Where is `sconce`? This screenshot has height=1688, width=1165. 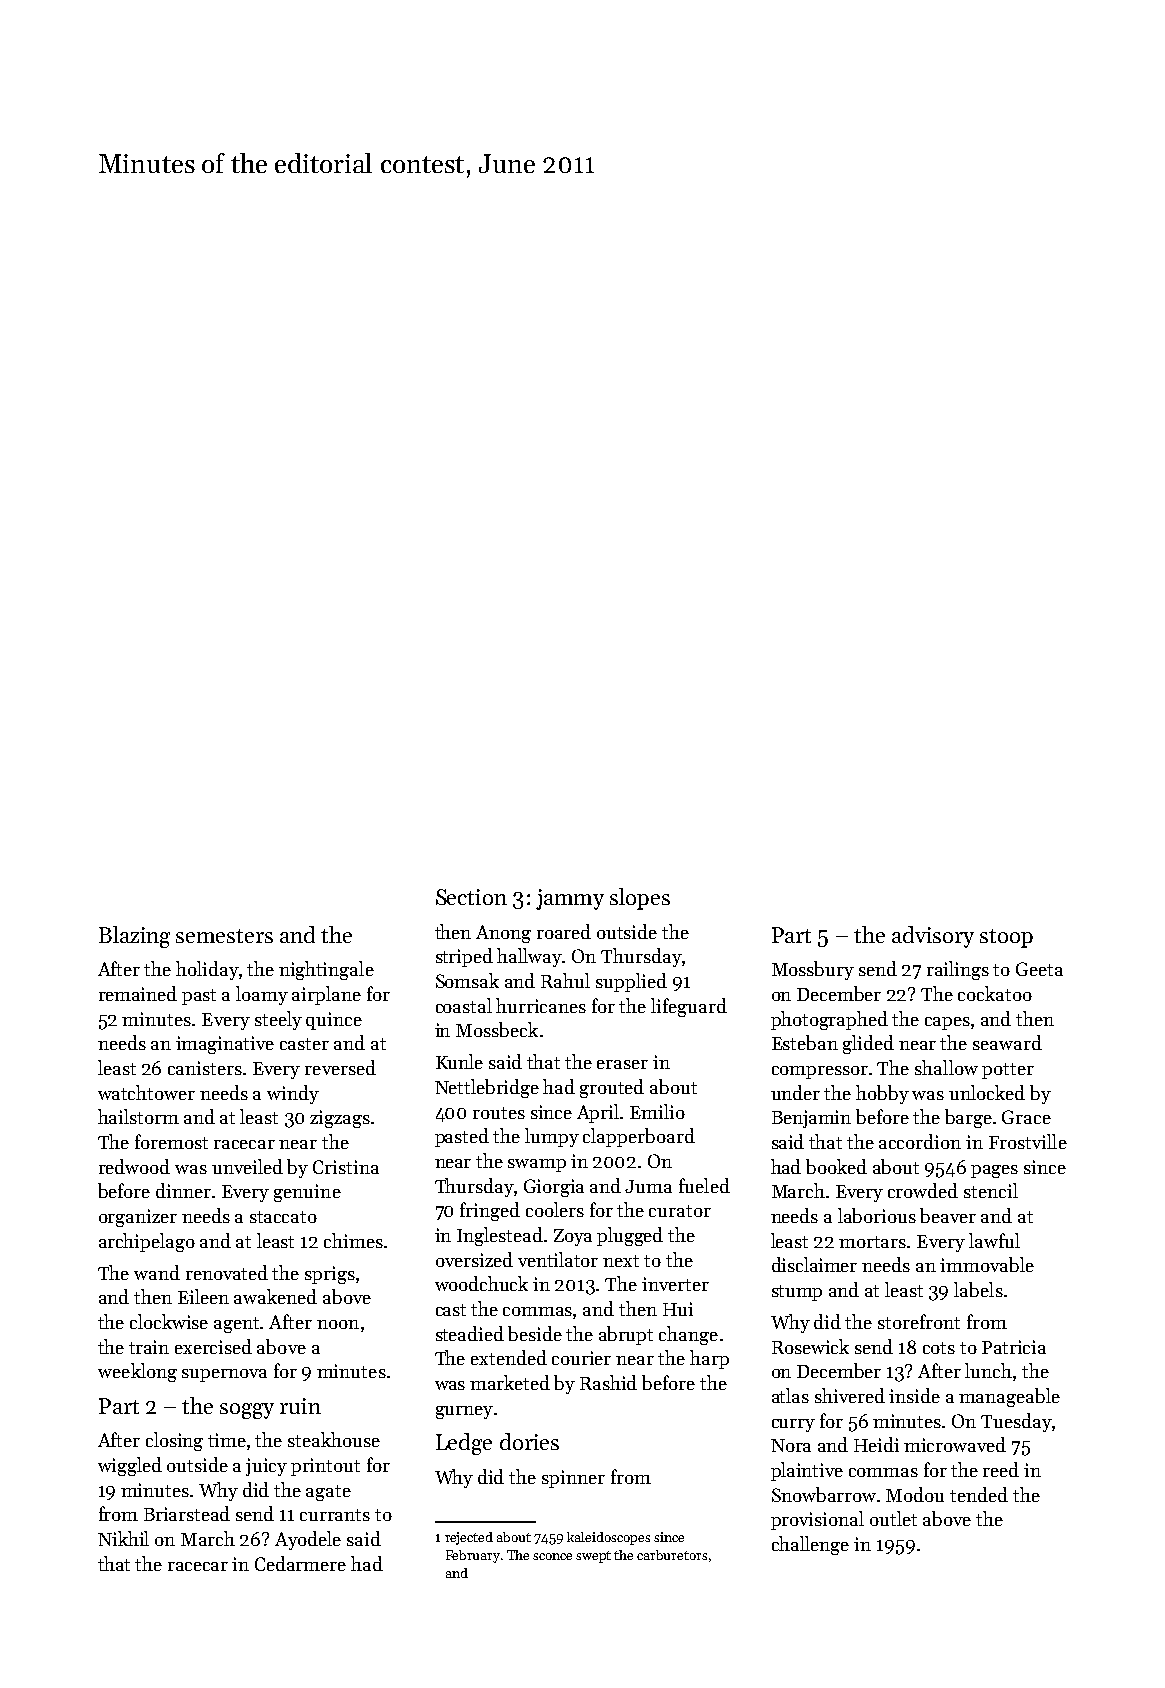
sconce is located at coordinates (552, 1556).
